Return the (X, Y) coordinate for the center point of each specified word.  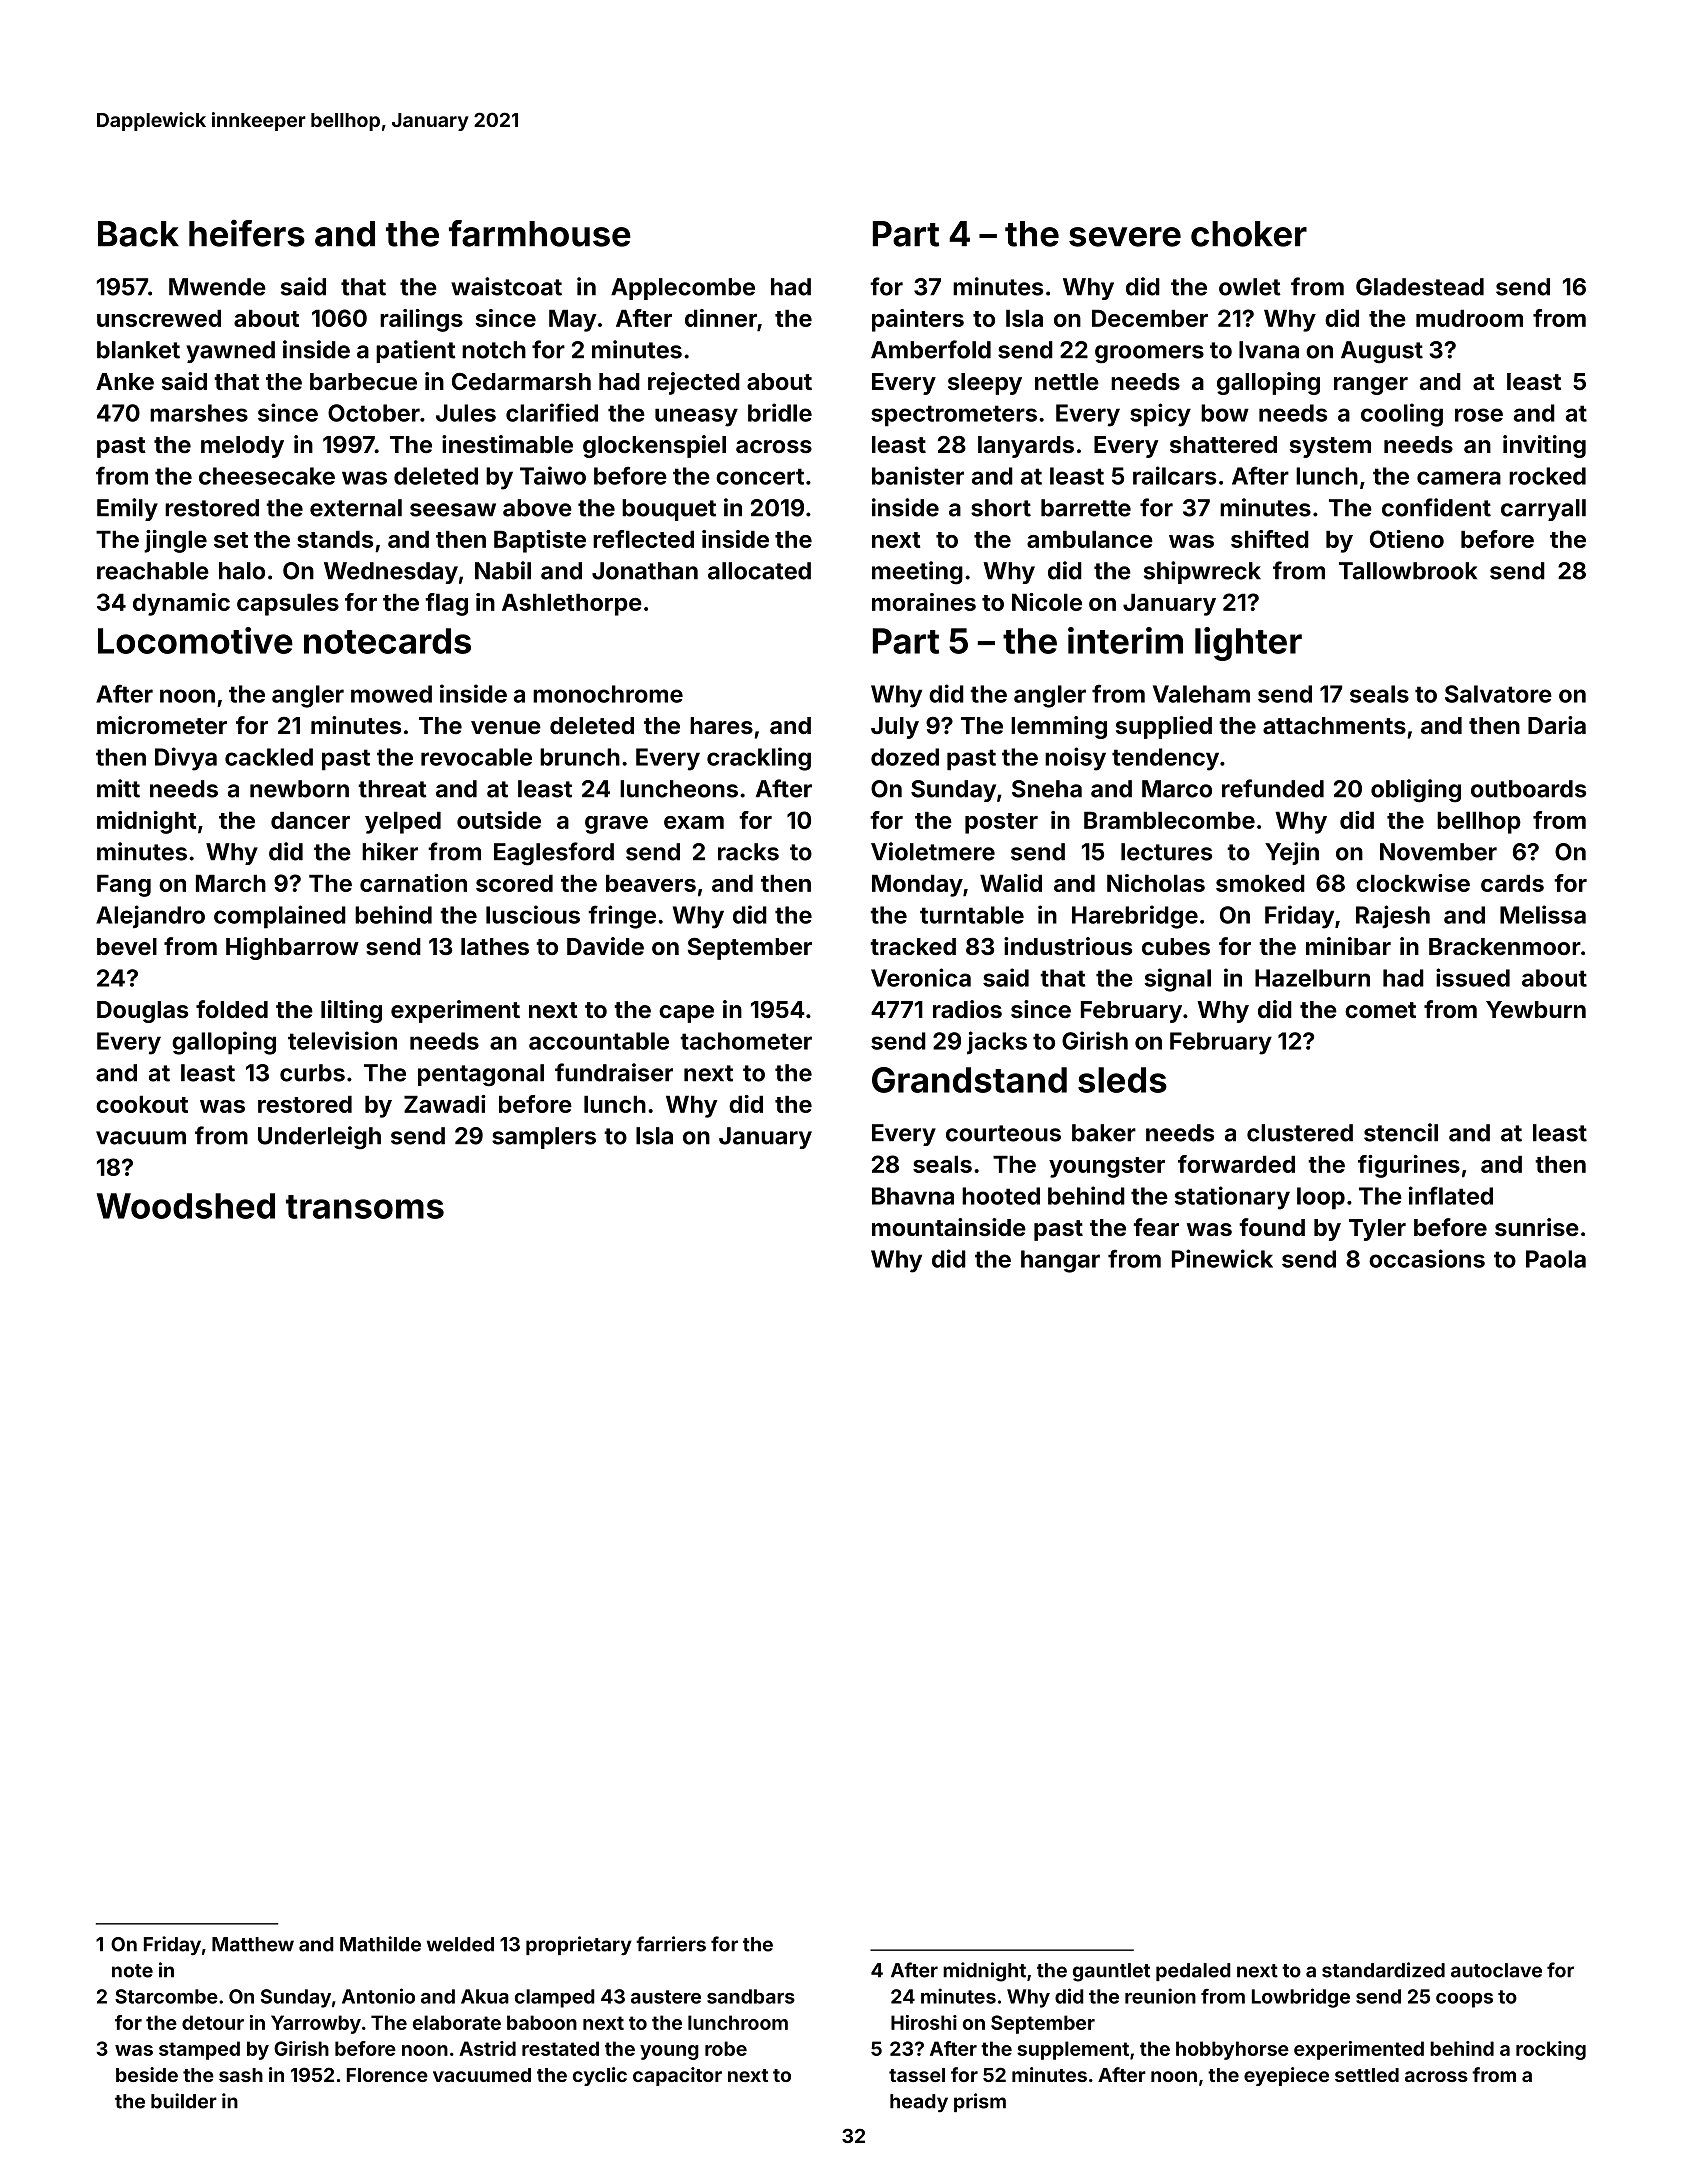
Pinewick (1222, 1258)
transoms (365, 1207)
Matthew (253, 1944)
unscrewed (159, 318)
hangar (1060, 1261)
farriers (671, 1944)
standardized (1383, 1970)
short (1001, 508)
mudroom (1469, 318)
